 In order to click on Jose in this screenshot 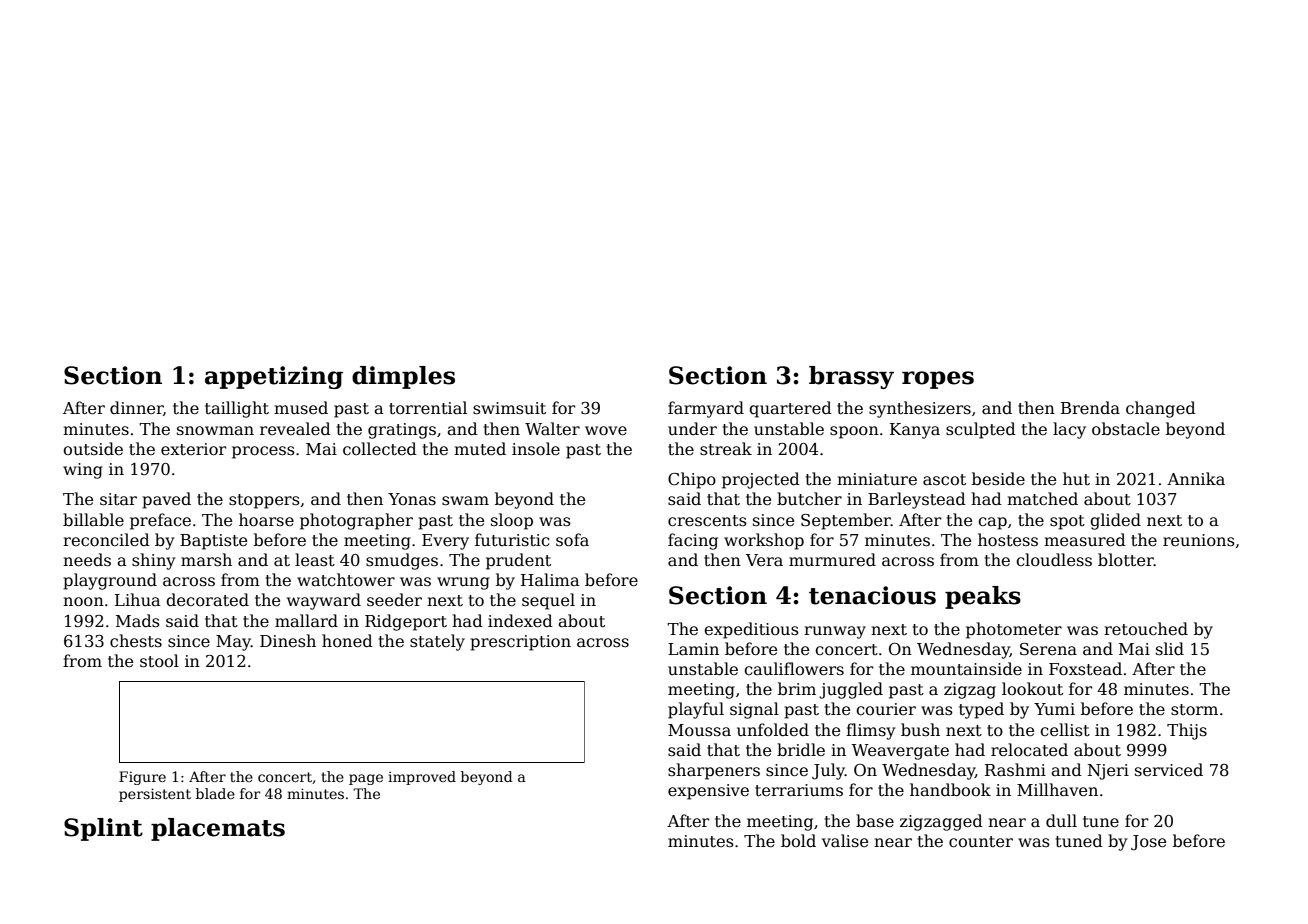, I will do `click(1148, 843)`.
